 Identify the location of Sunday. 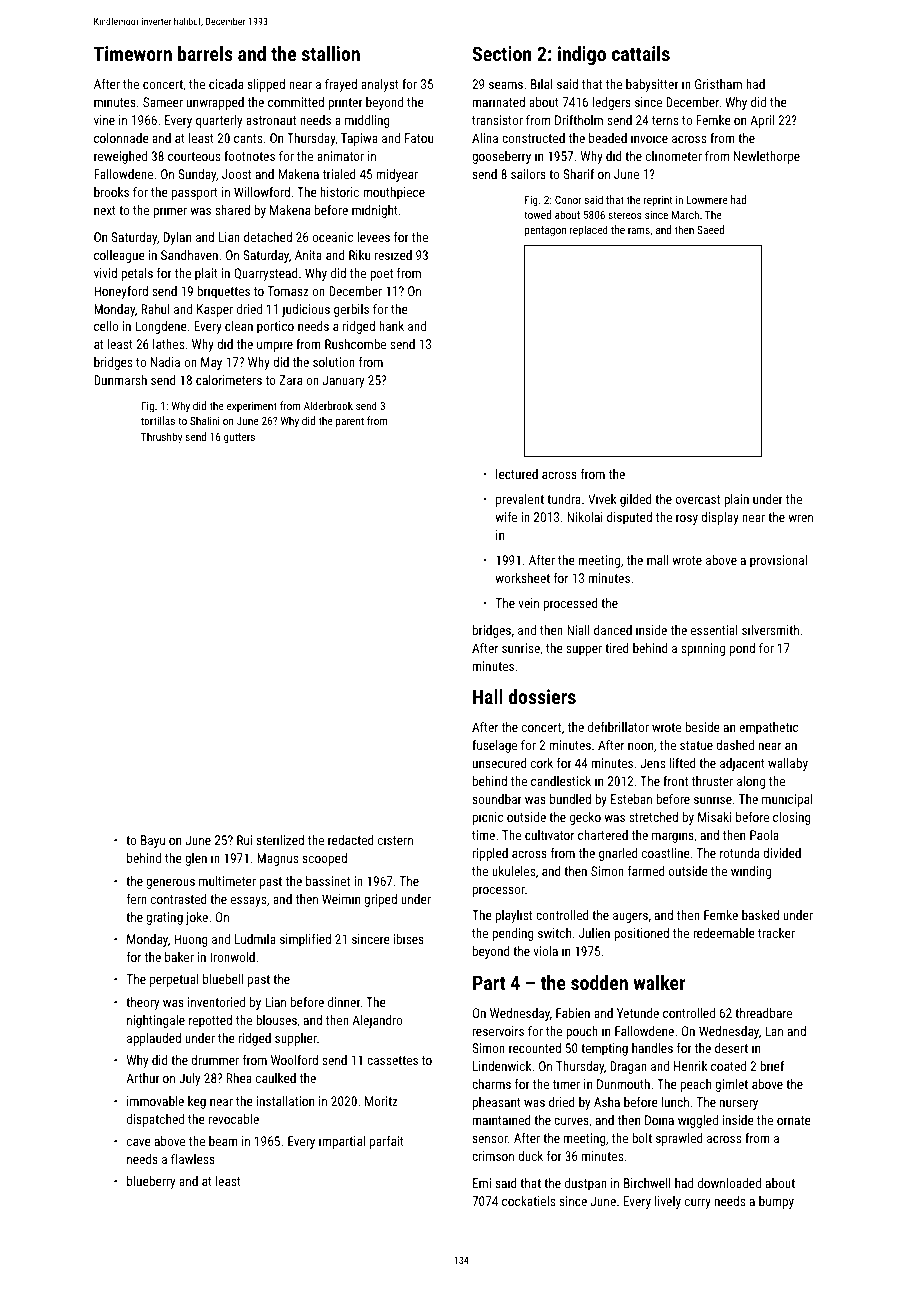
(197, 175).
